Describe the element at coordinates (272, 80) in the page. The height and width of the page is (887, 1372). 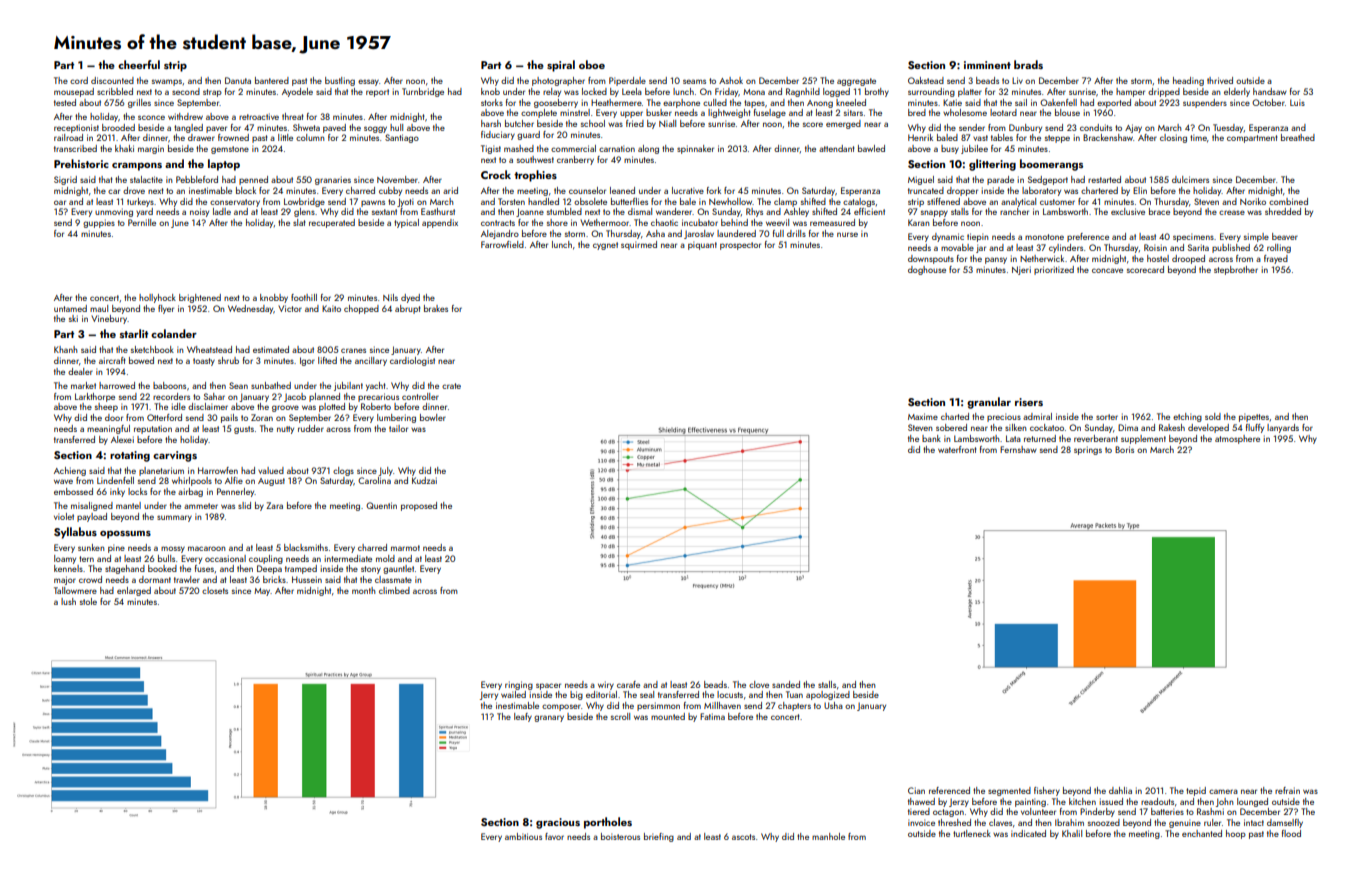
I see `bantered` at that location.
